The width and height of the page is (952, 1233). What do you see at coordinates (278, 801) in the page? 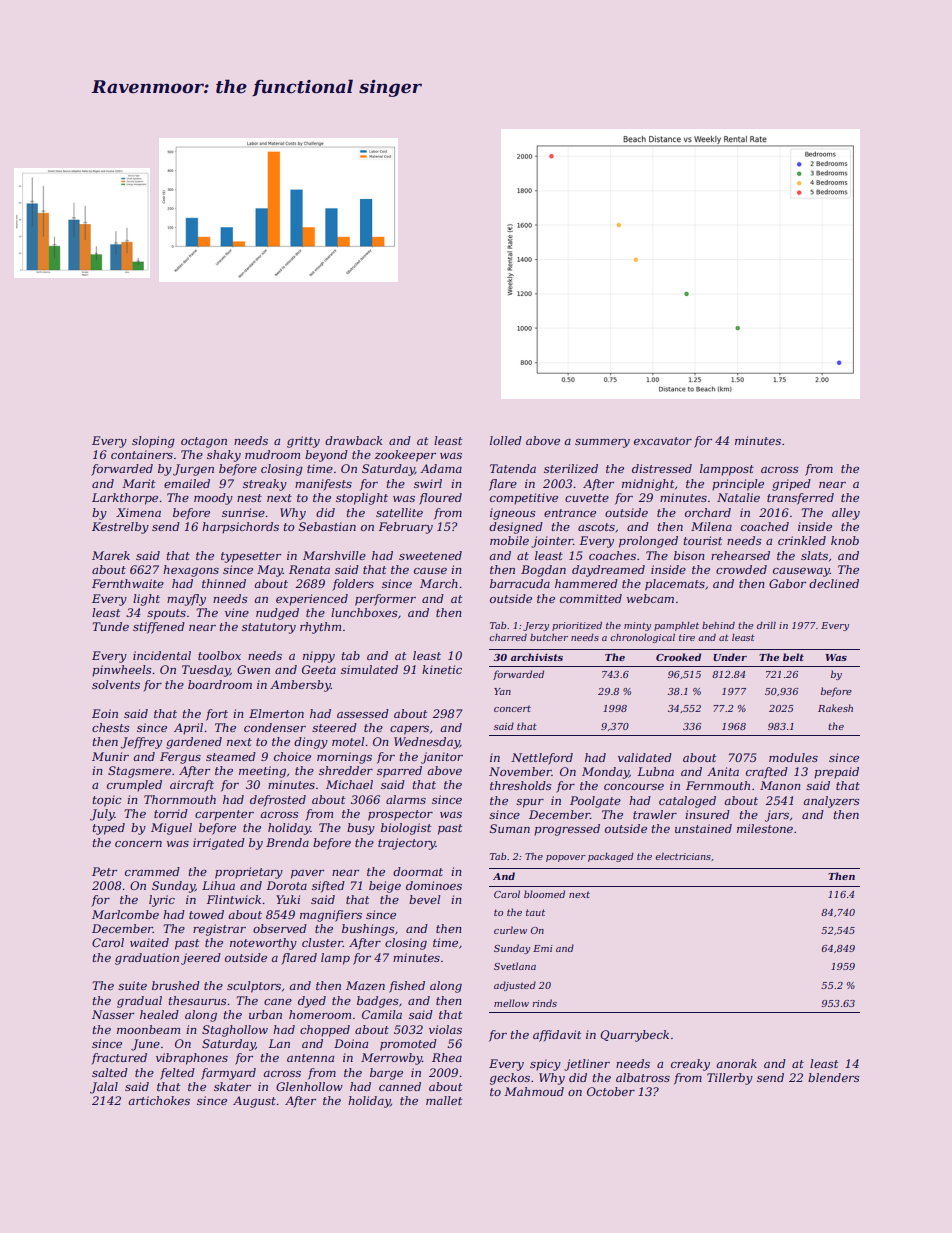
I see `defrosted` at bounding box center [278, 801].
